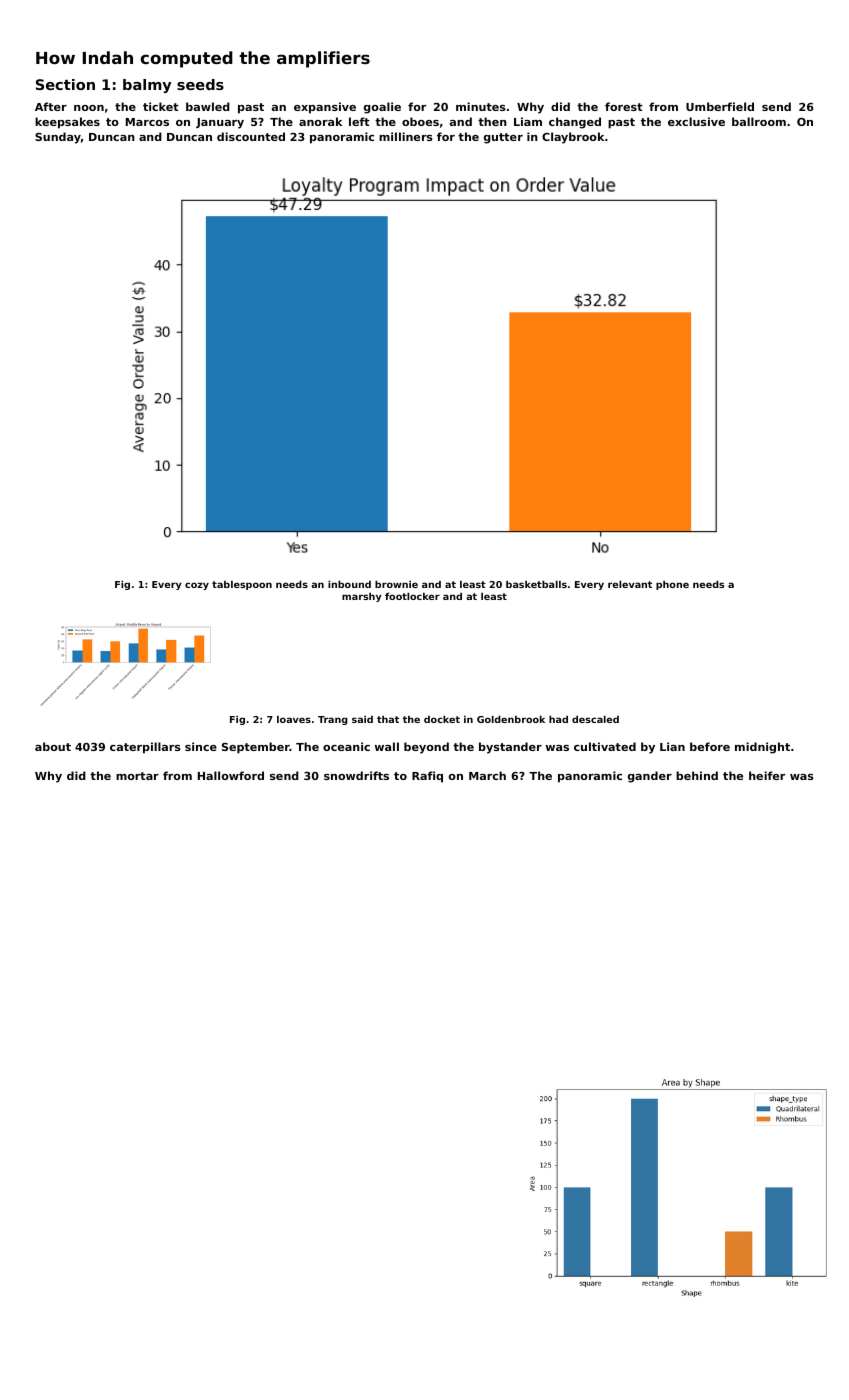 The width and height of the screenshot is (849, 1400). What do you see at coordinates (231, 775) in the screenshot?
I see `Hallowford` at bounding box center [231, 775].
